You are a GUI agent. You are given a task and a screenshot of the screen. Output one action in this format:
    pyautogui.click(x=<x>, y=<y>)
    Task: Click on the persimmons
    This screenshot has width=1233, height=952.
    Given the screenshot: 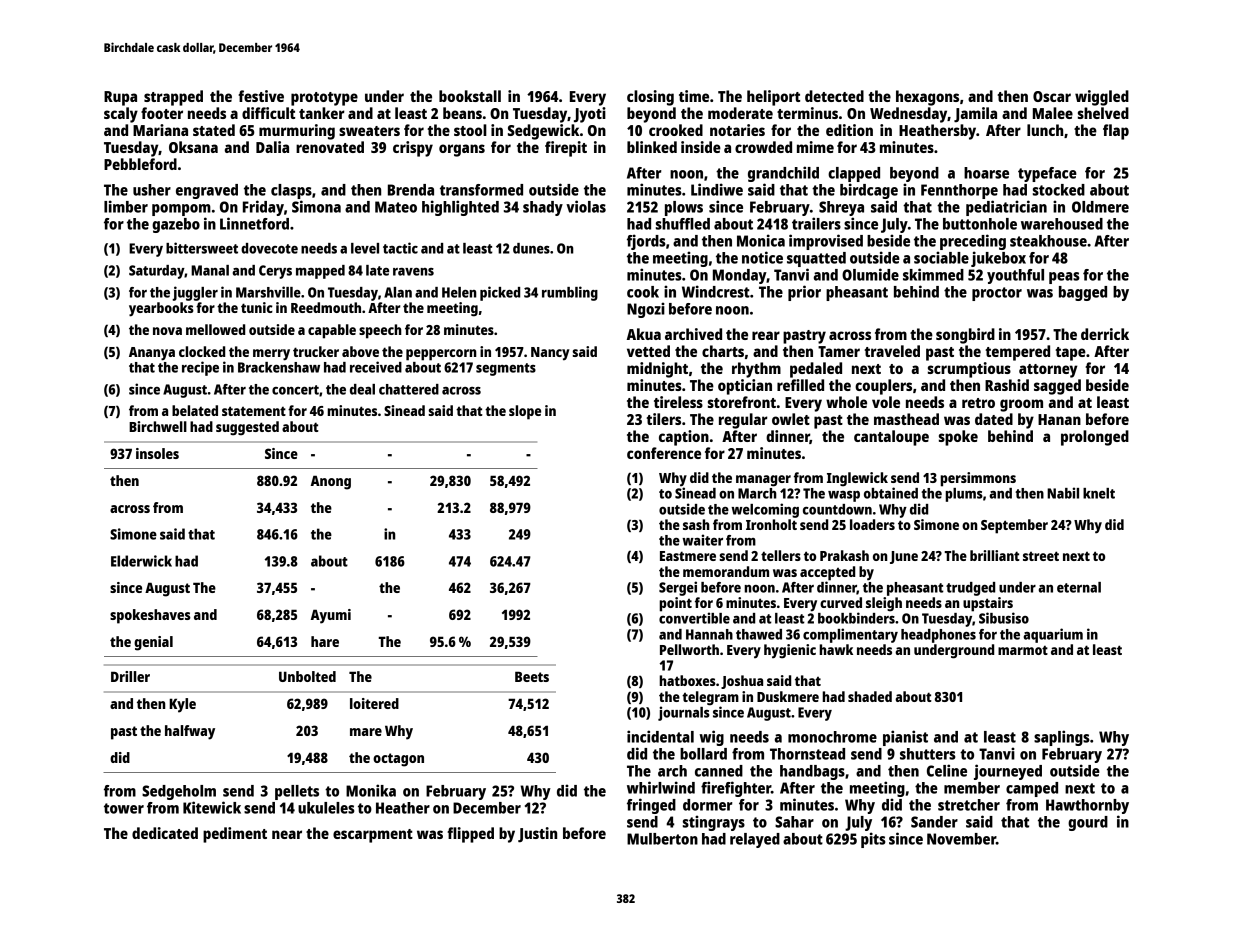 What is the action you would take?
    pyautogui.click(x=978, y=479)
